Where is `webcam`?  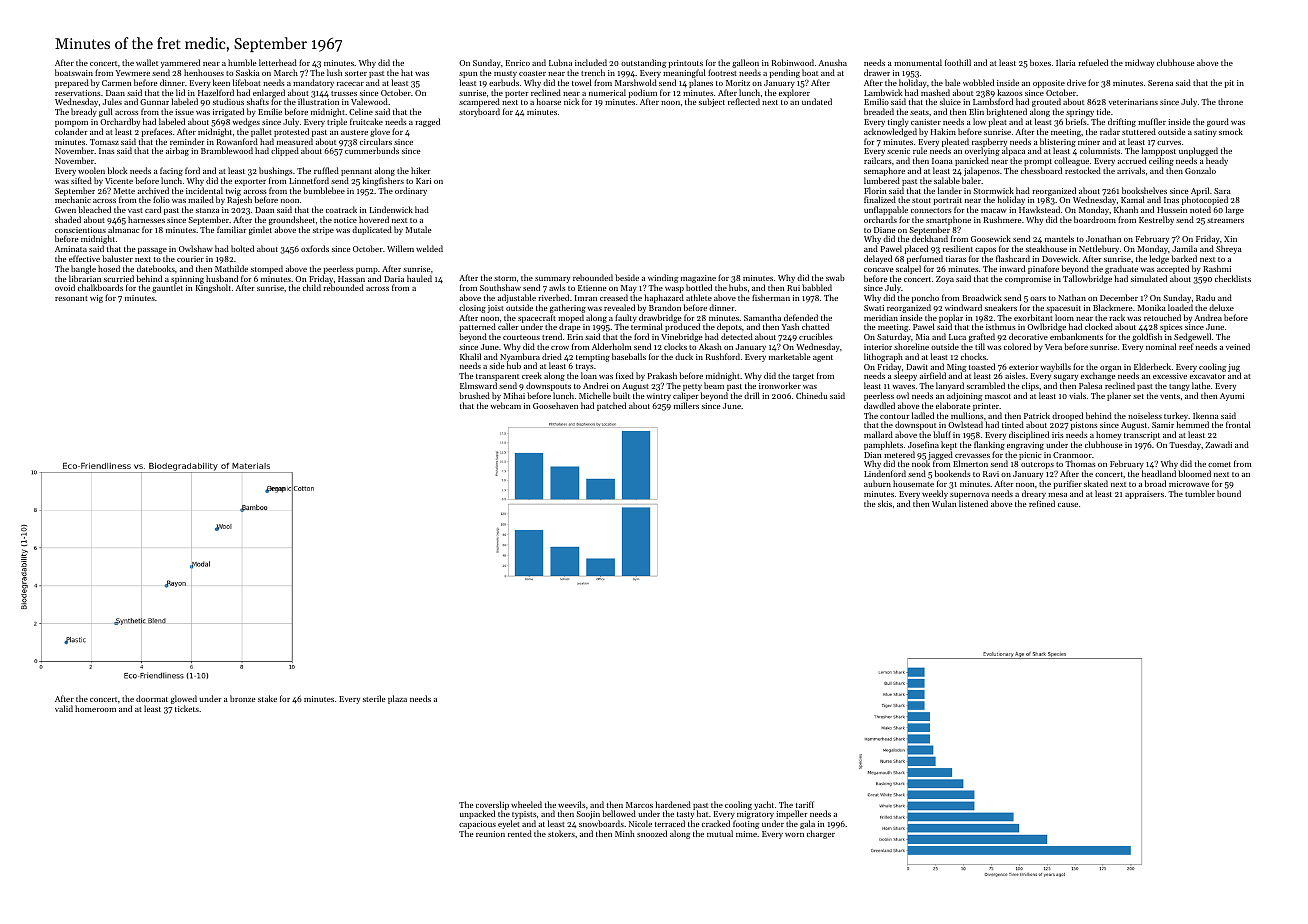 webcam is located at coordinates (506, 405).
